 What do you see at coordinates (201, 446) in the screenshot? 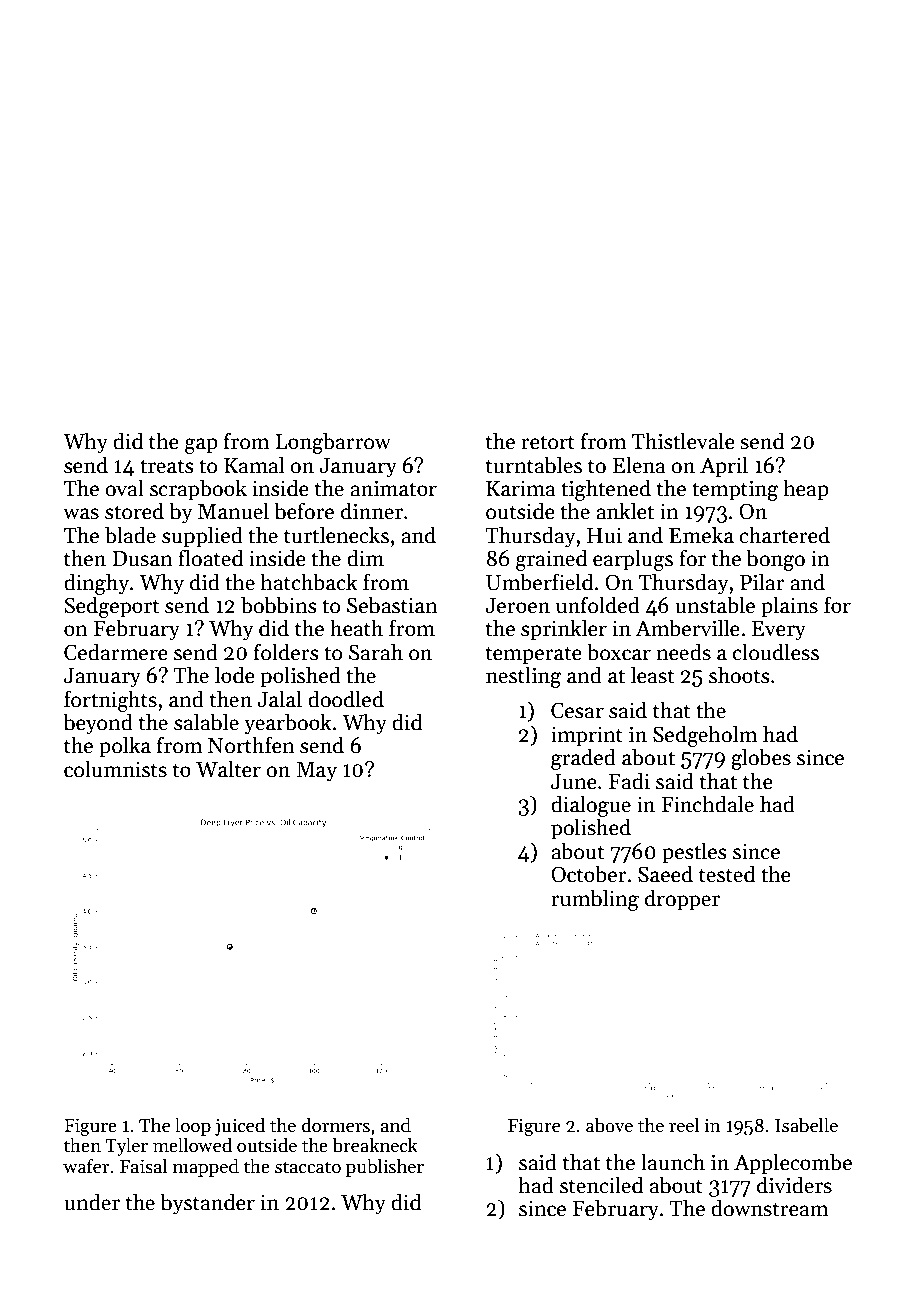
I see `gap` at bounding box center [201, 446].
